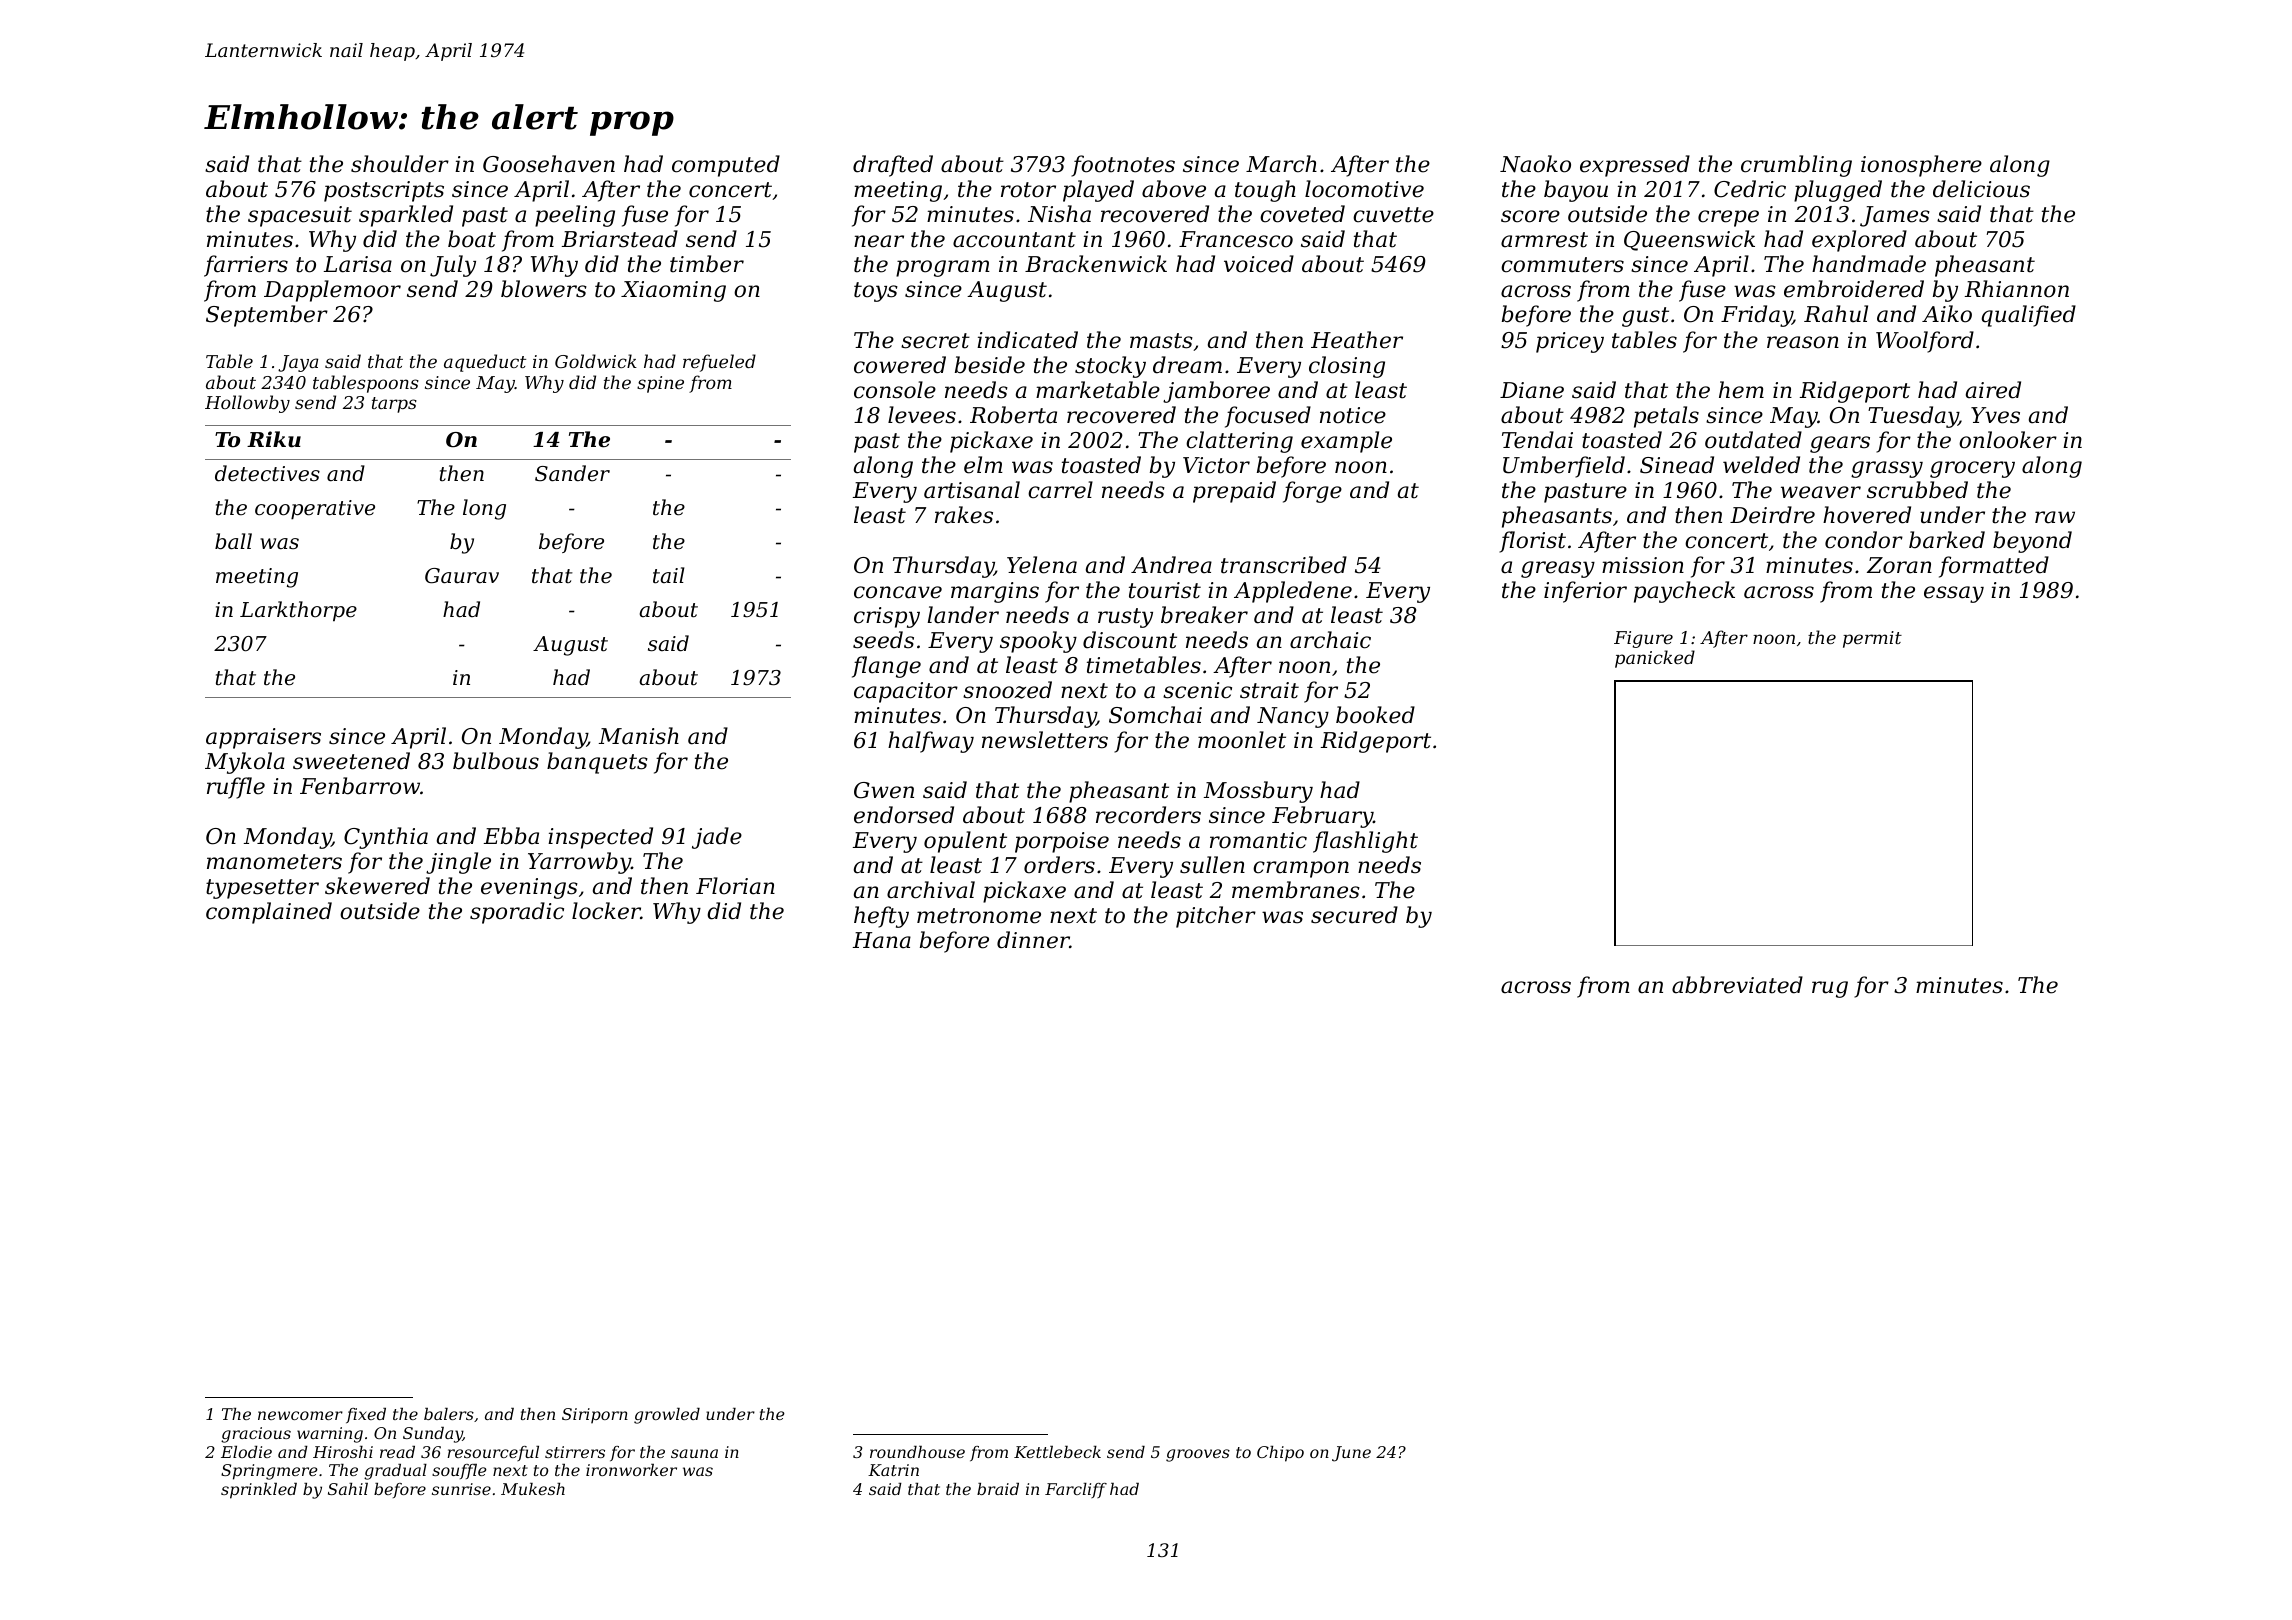 Image resolution: width=2292 pixels, height=1620 pixels. What do you see at coordinates (1737, 985) in the image?
I see `abbreviated` at bounding box center [1737, 985].
